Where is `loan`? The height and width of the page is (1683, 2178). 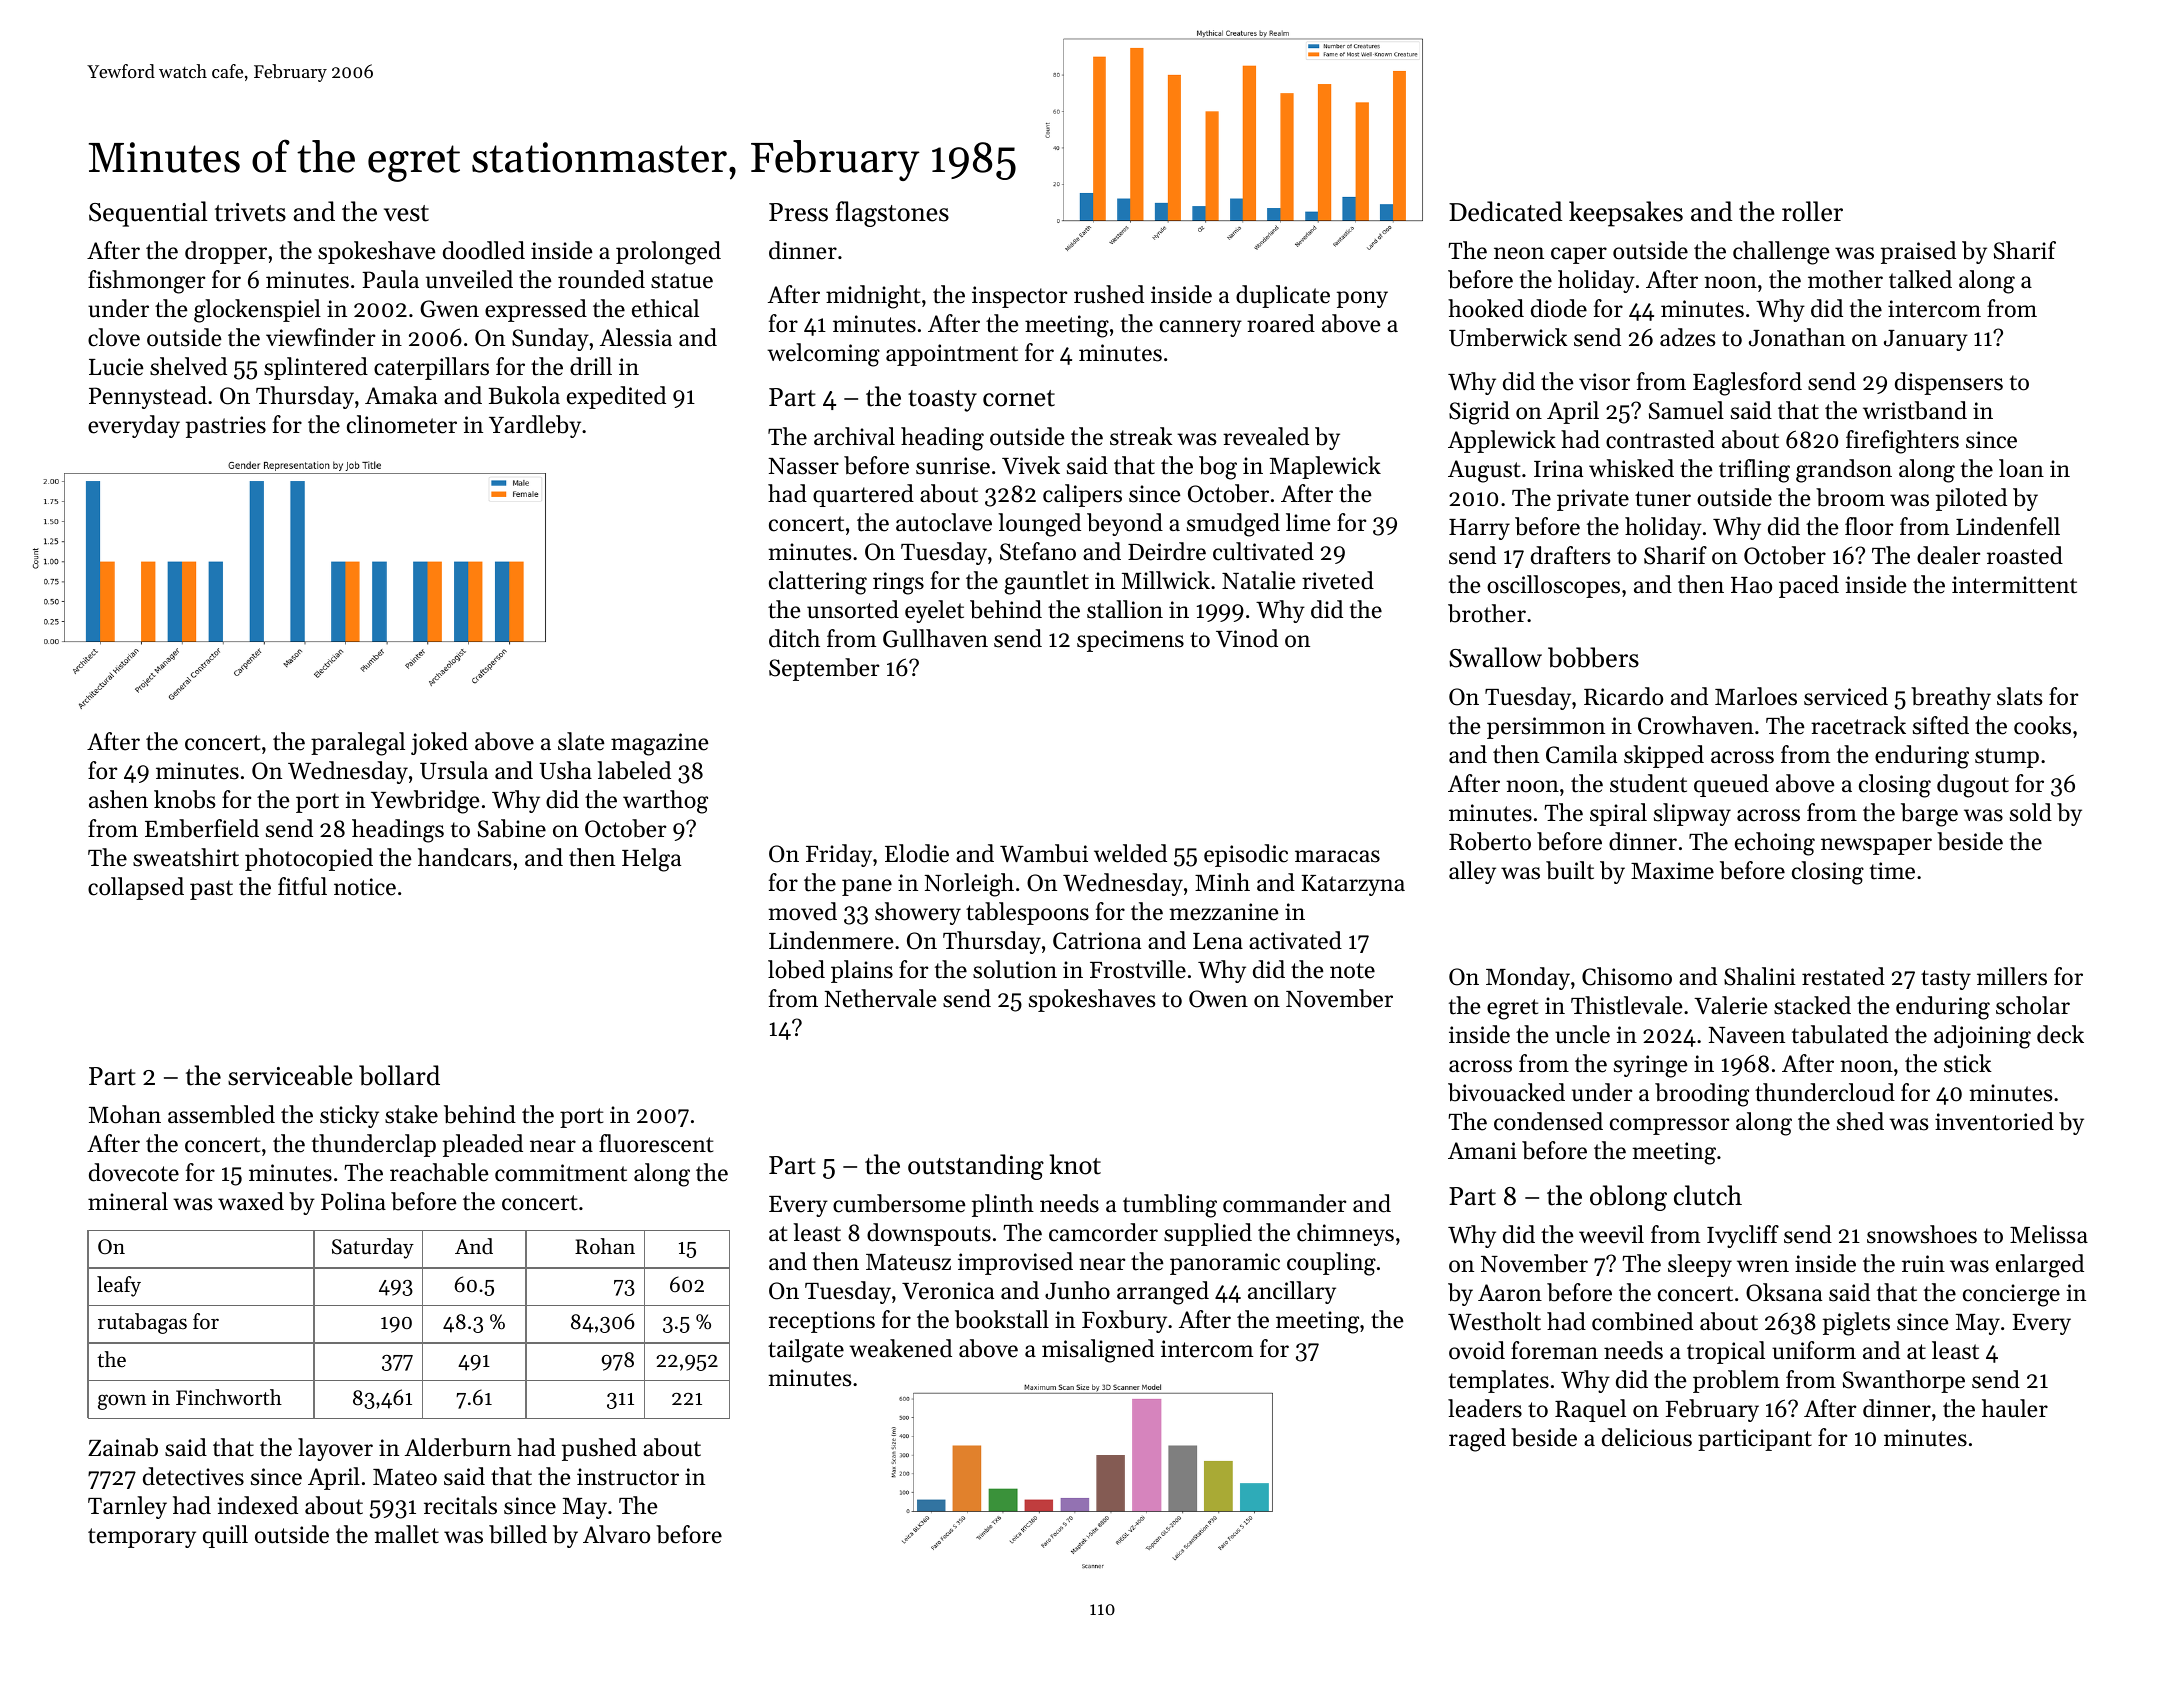 loan is located at coordinates (2021, 468).
